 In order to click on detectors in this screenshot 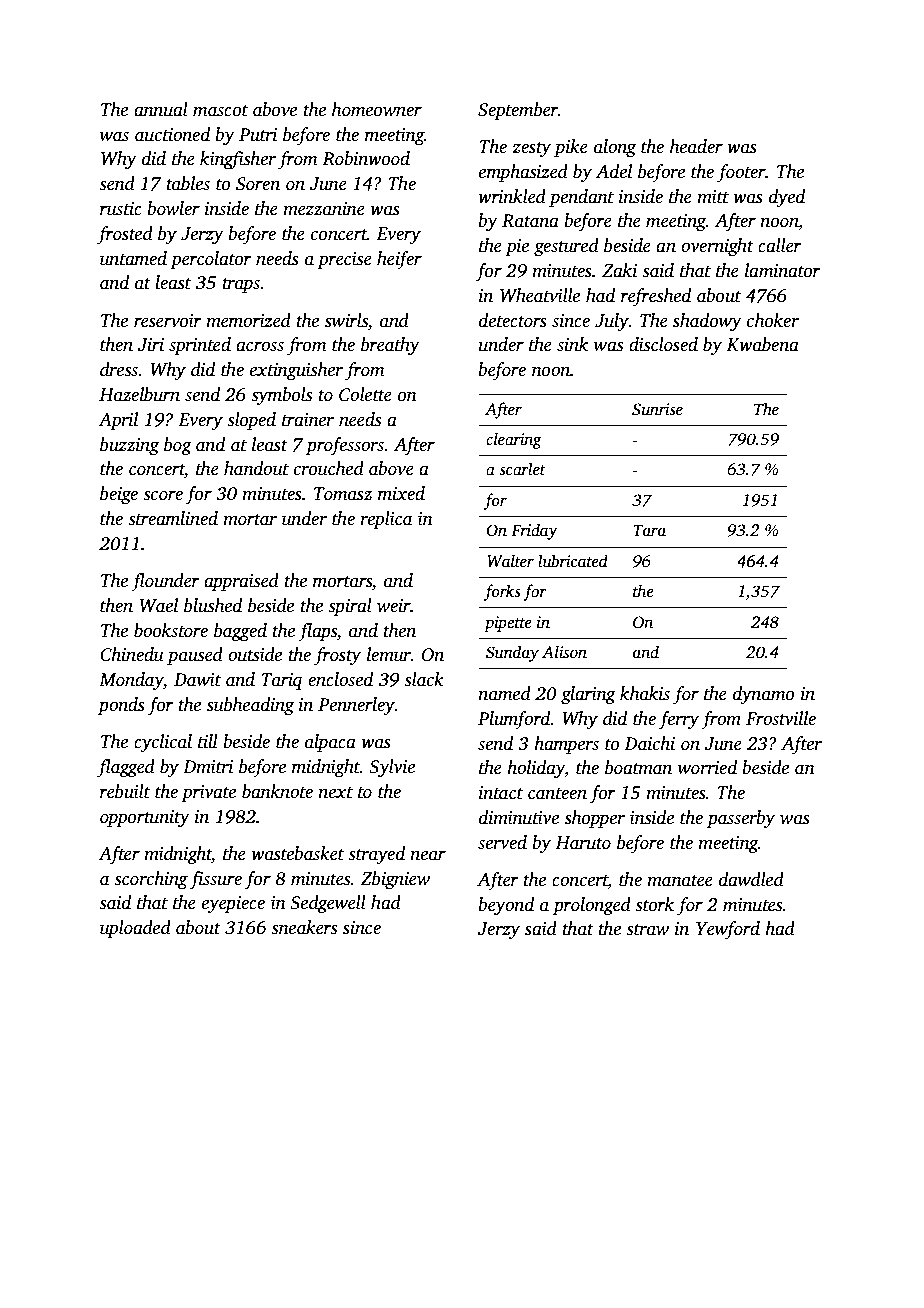, I will do `click(513, 320)`.
